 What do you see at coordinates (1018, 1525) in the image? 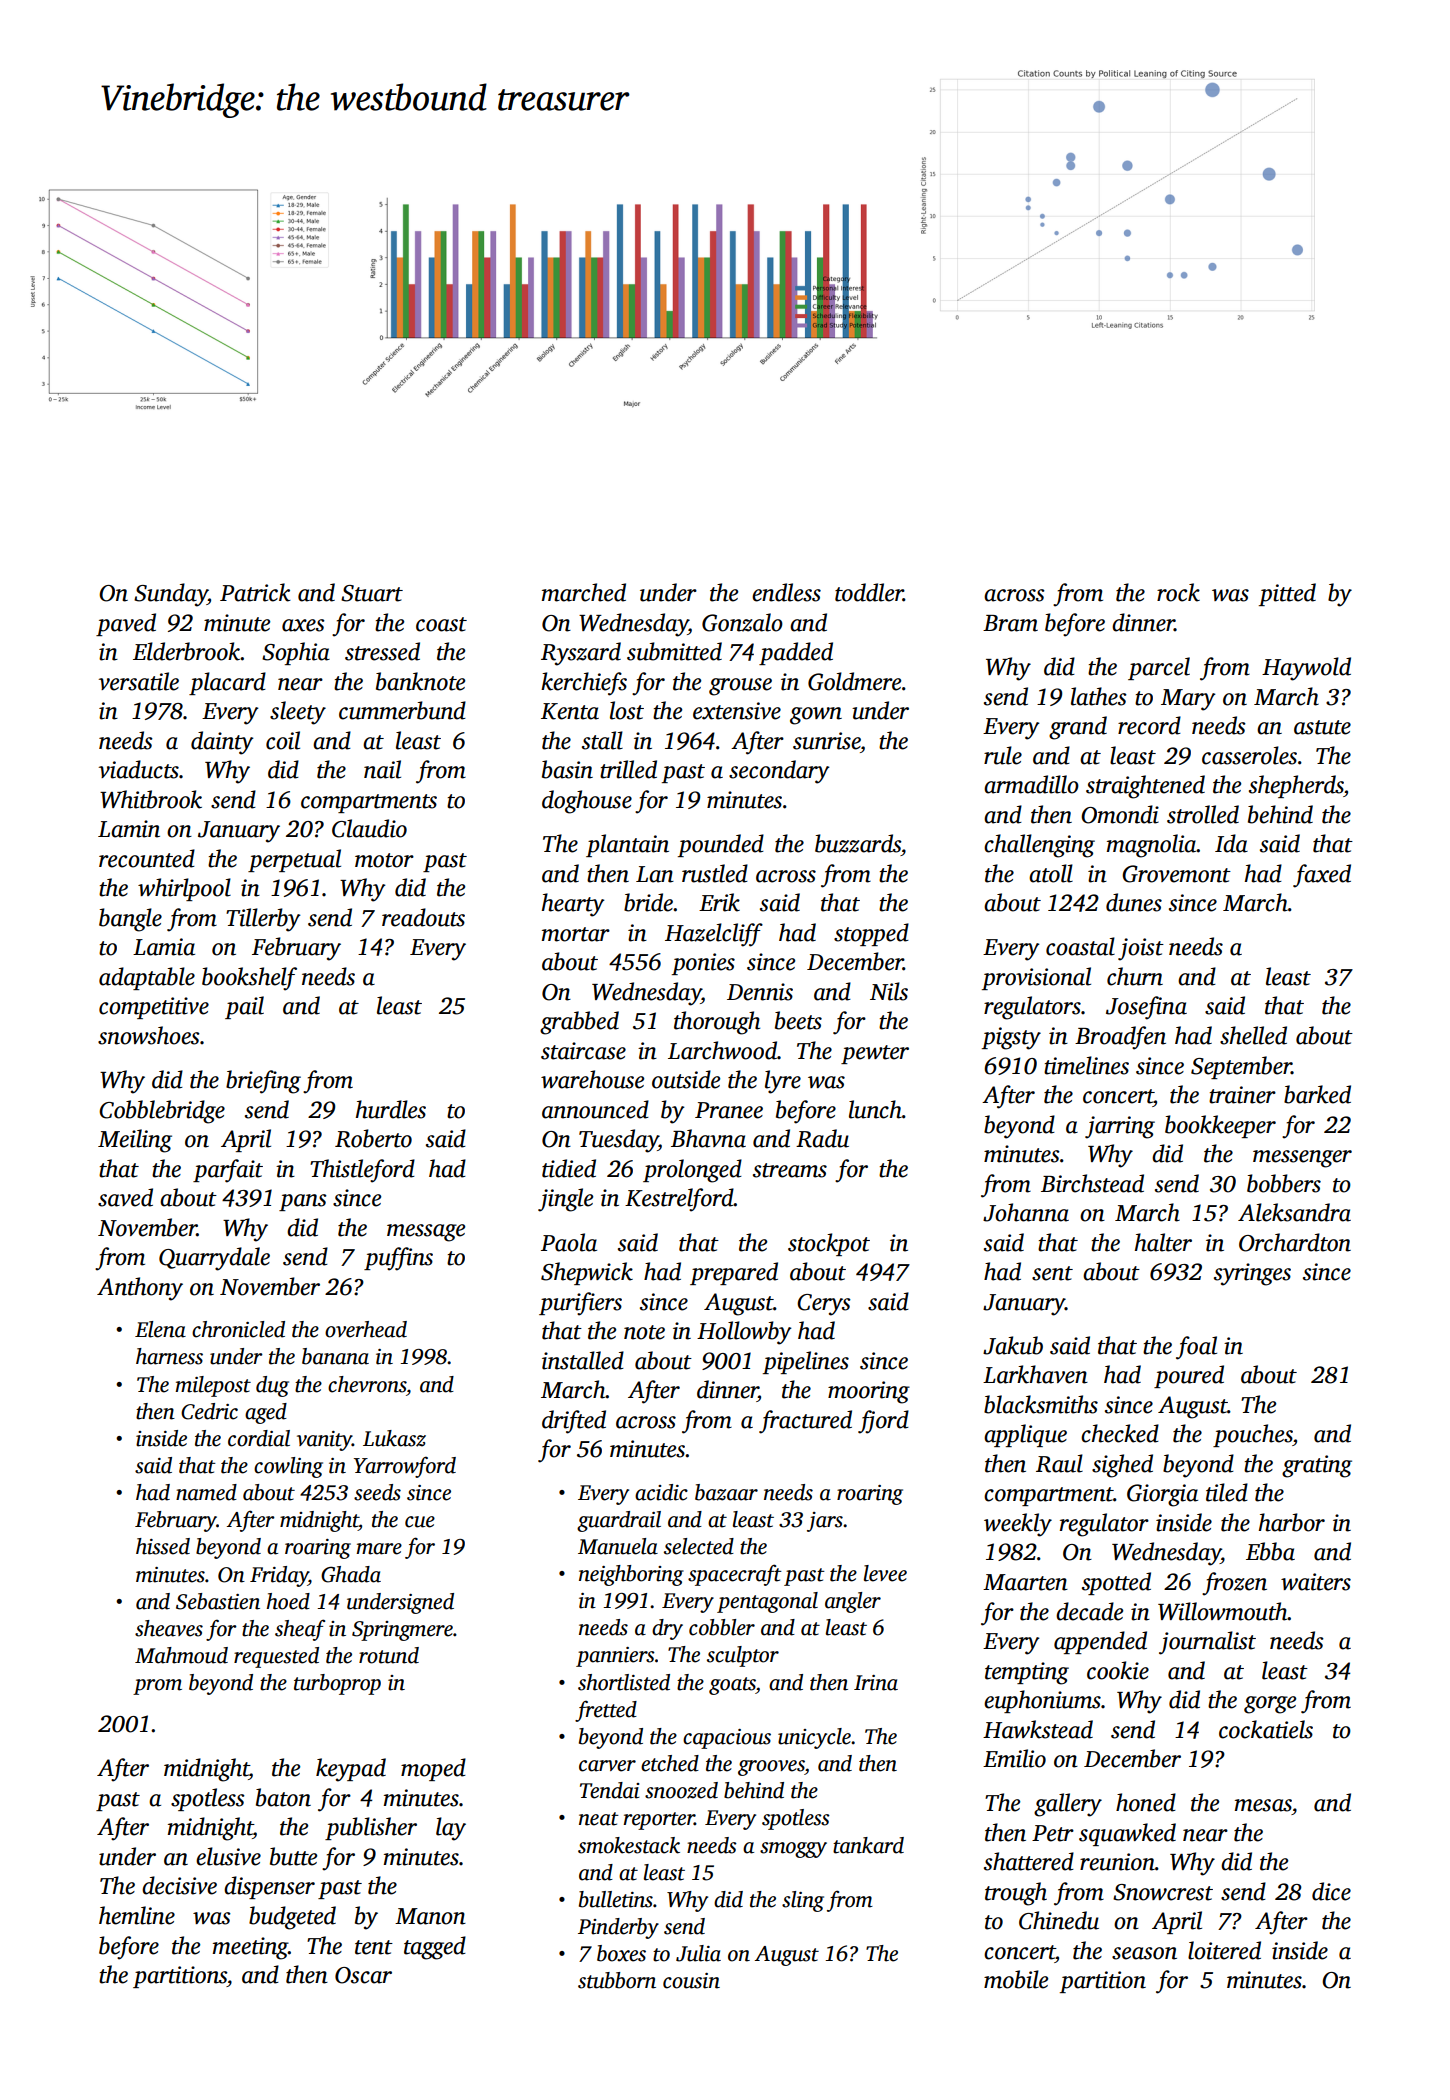
I see `weekly` at bounding box center [1018, 1525].
